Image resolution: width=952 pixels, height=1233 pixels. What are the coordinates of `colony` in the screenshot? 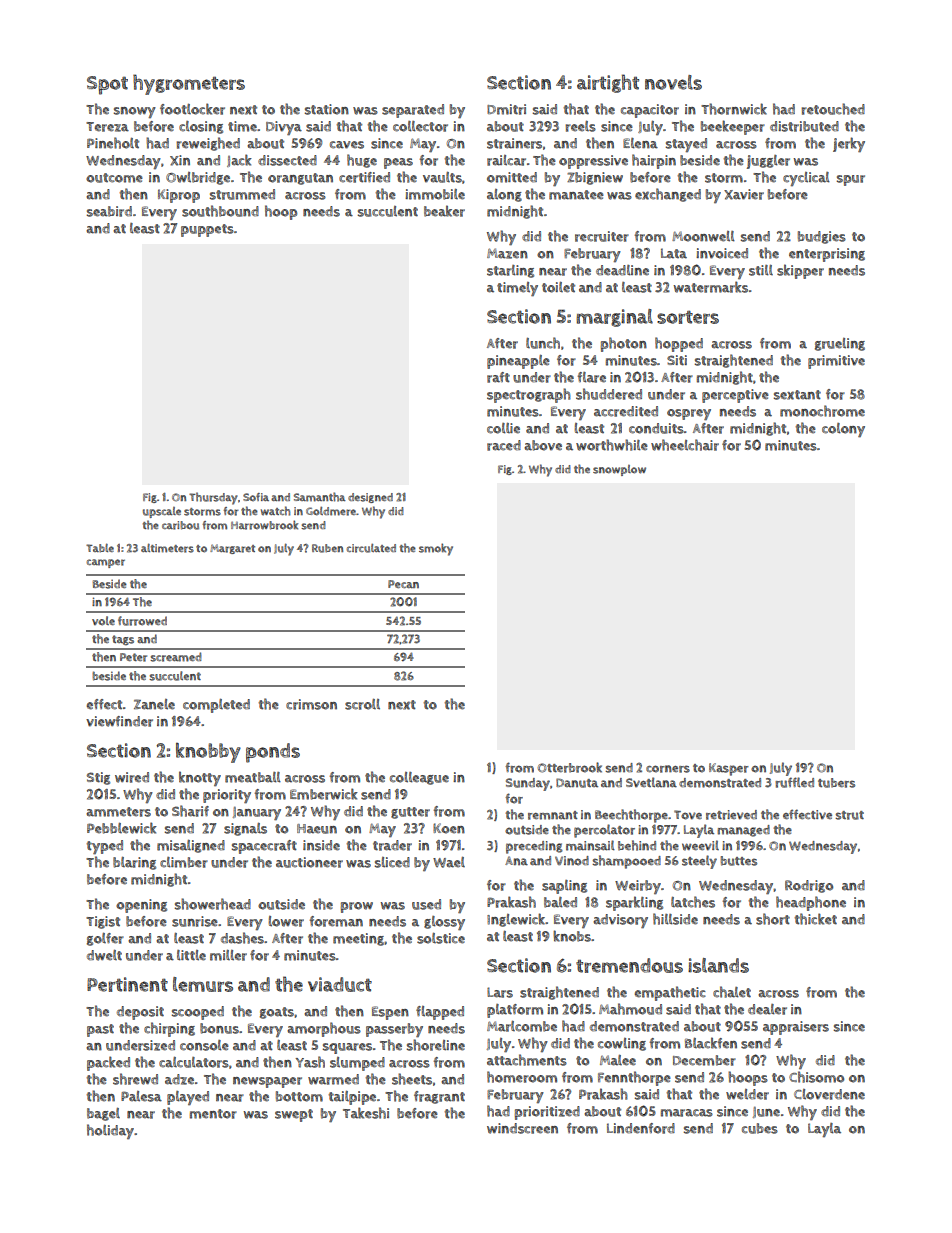 It's located at (843, 430).
